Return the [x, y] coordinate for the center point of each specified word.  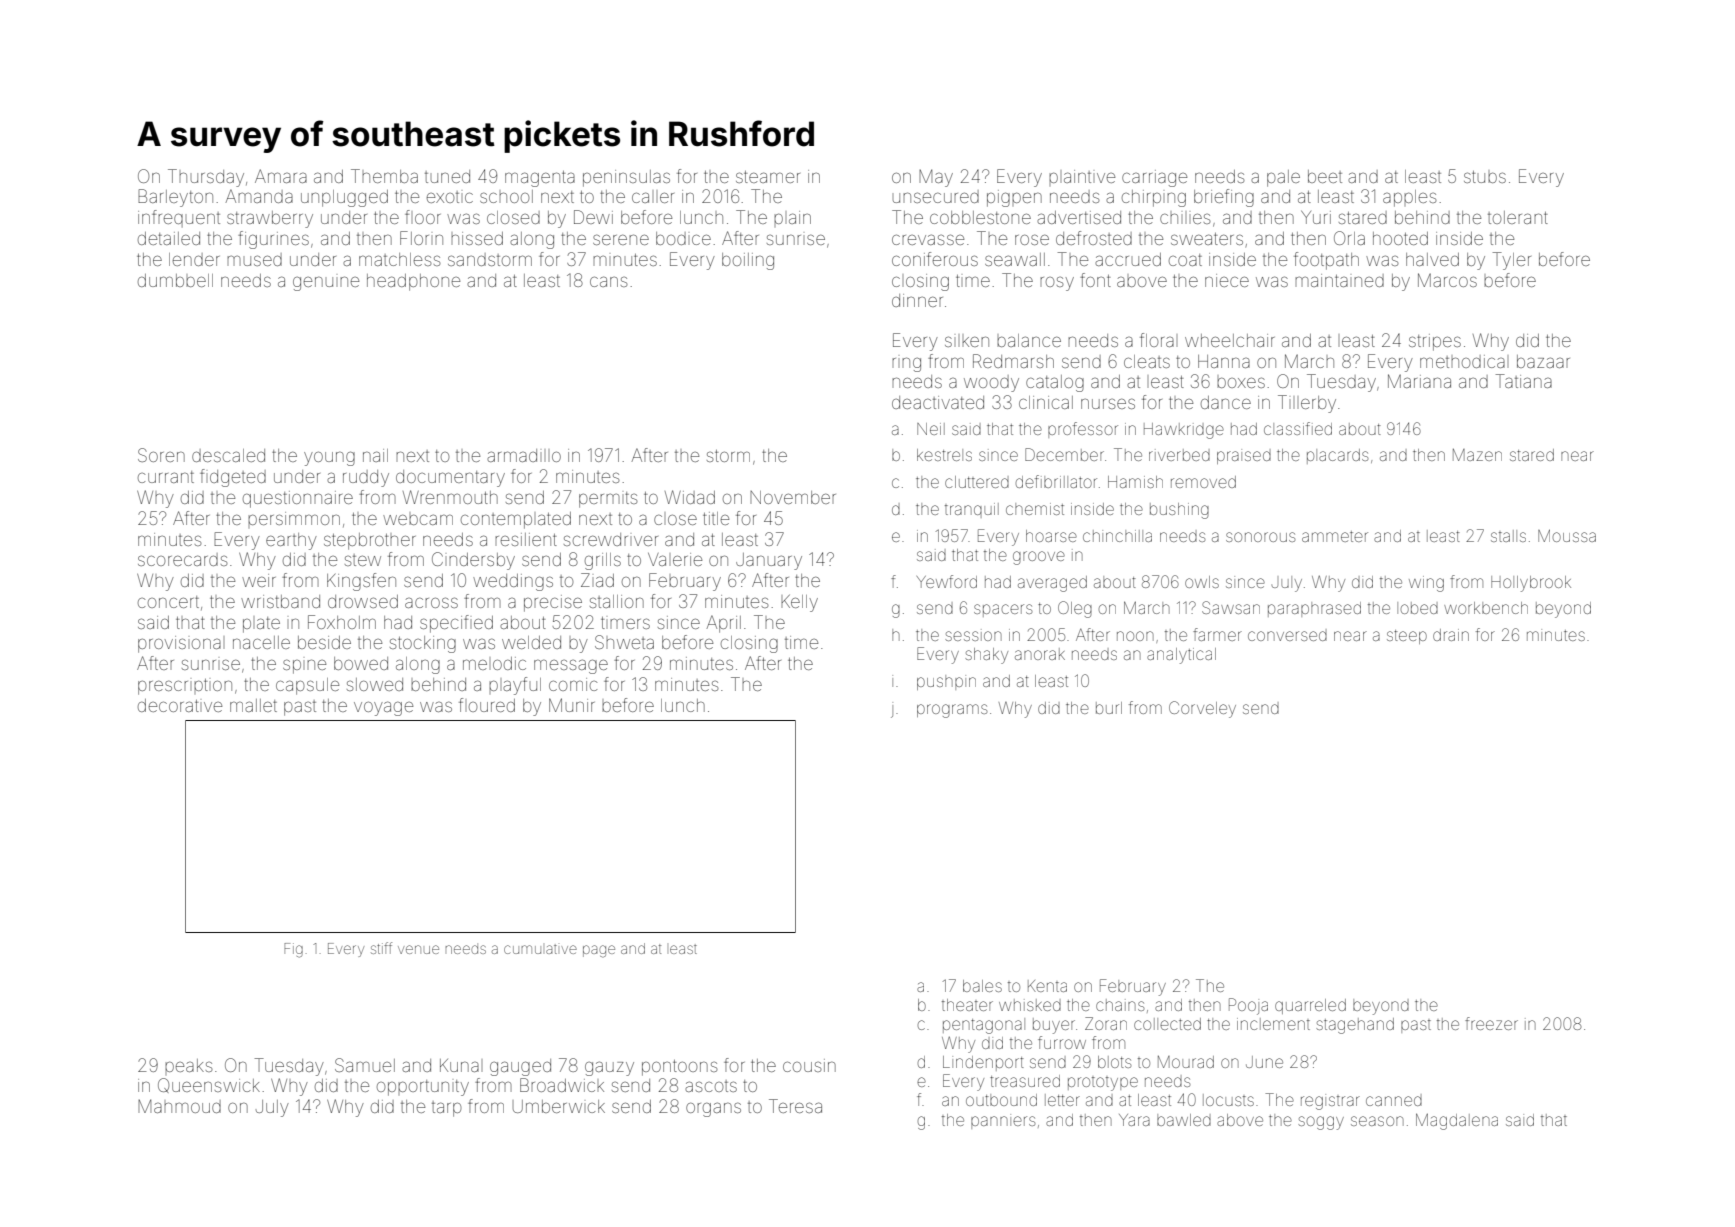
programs [952, 711]
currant [166, 477]
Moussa [1567, 535]
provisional [179, 644]
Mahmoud [179, 1106]
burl [1109, 708]
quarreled [1310, 1006]
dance [1226, 402]
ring [906, 364]
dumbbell [175, 280]
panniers [1003, 1121]
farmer [1217, 634]
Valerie [675, 559]
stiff [381, 948]
